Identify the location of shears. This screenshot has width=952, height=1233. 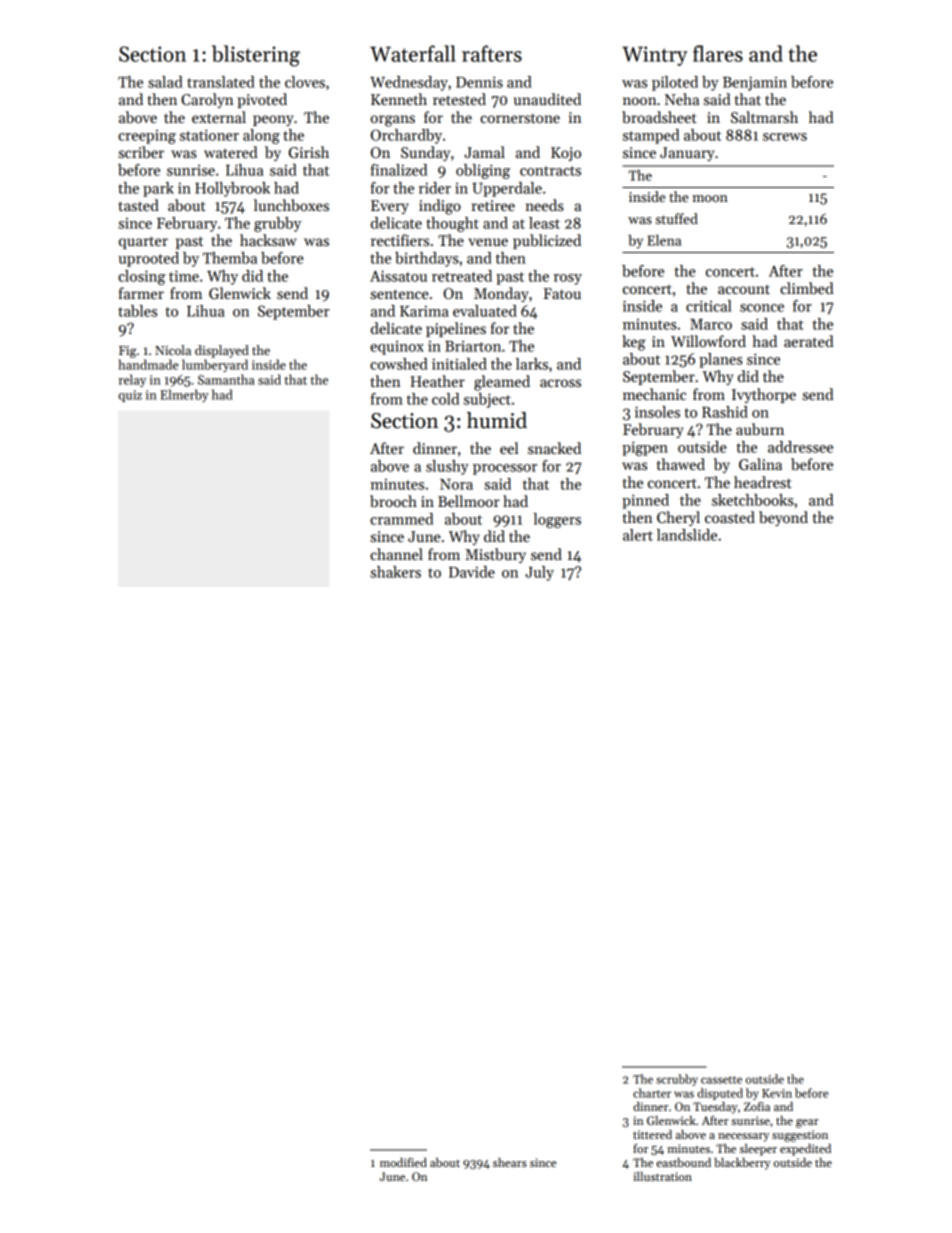
(510, 1162).
